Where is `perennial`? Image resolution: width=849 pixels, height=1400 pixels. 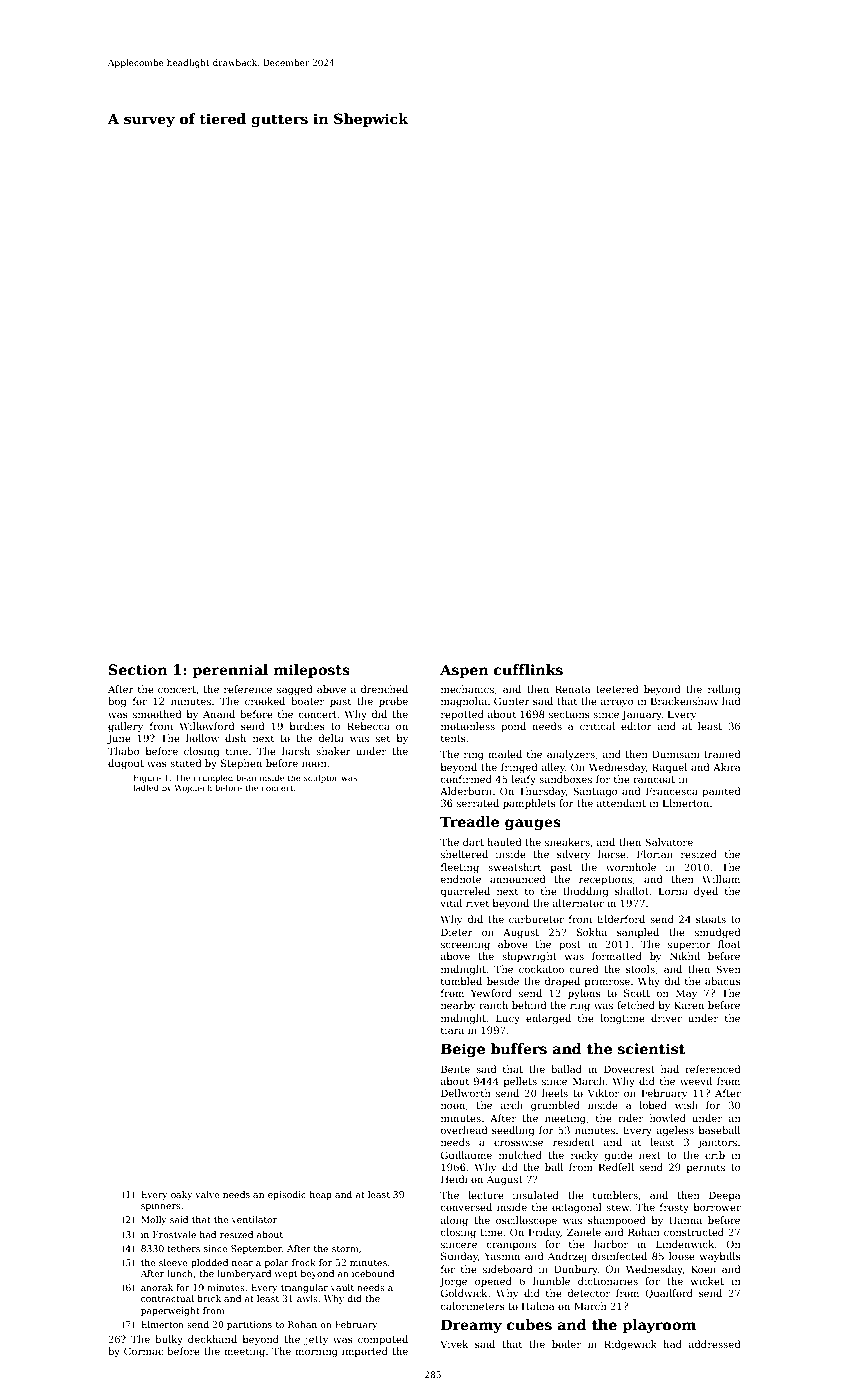
perennial is located at coordinates (230, 671).
